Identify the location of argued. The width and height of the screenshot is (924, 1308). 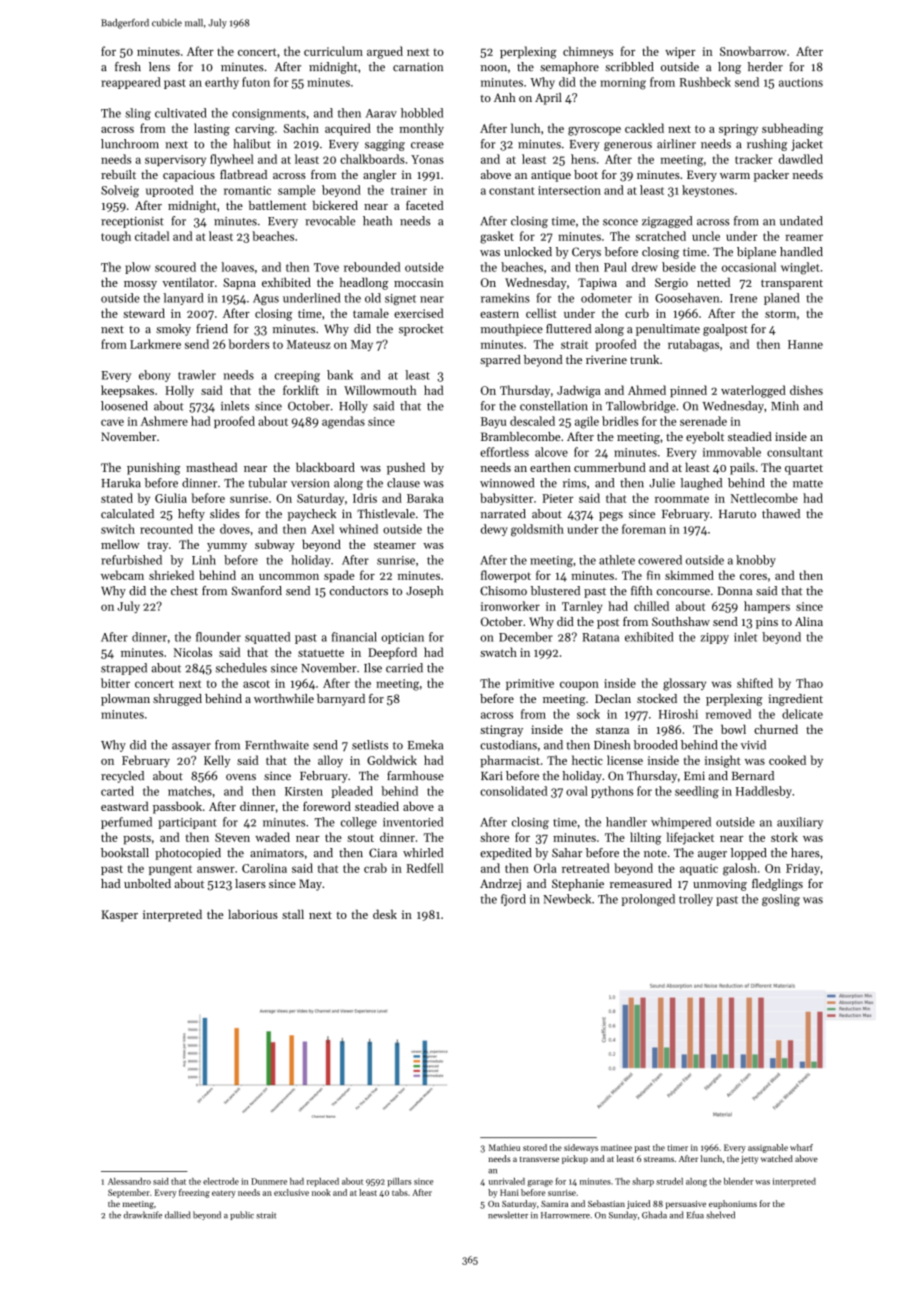
(385, 52).
